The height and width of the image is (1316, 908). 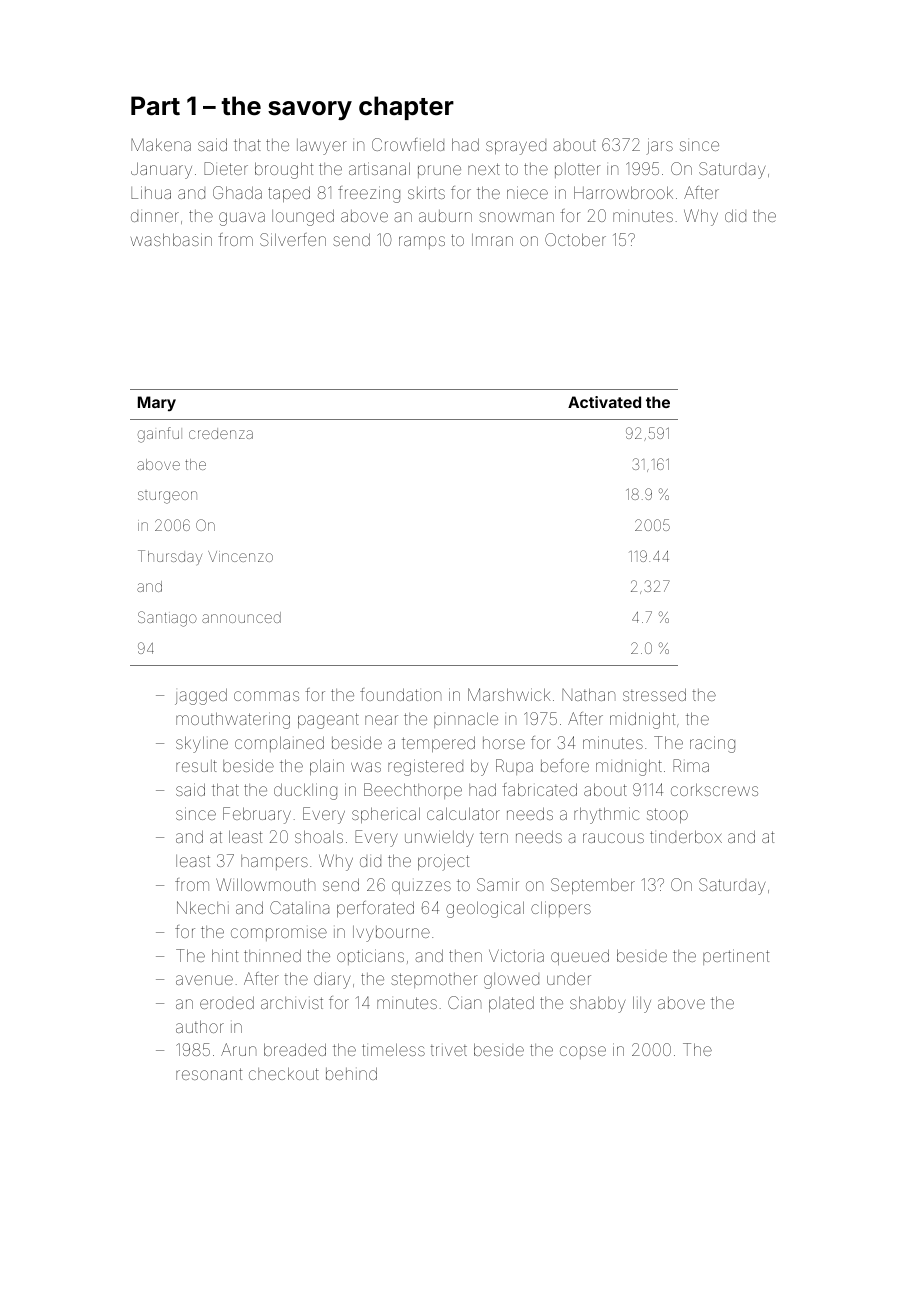 What do you see at coordinates (221, 433) in the image?
I see `credenza` at bounding box center [221, 433].
